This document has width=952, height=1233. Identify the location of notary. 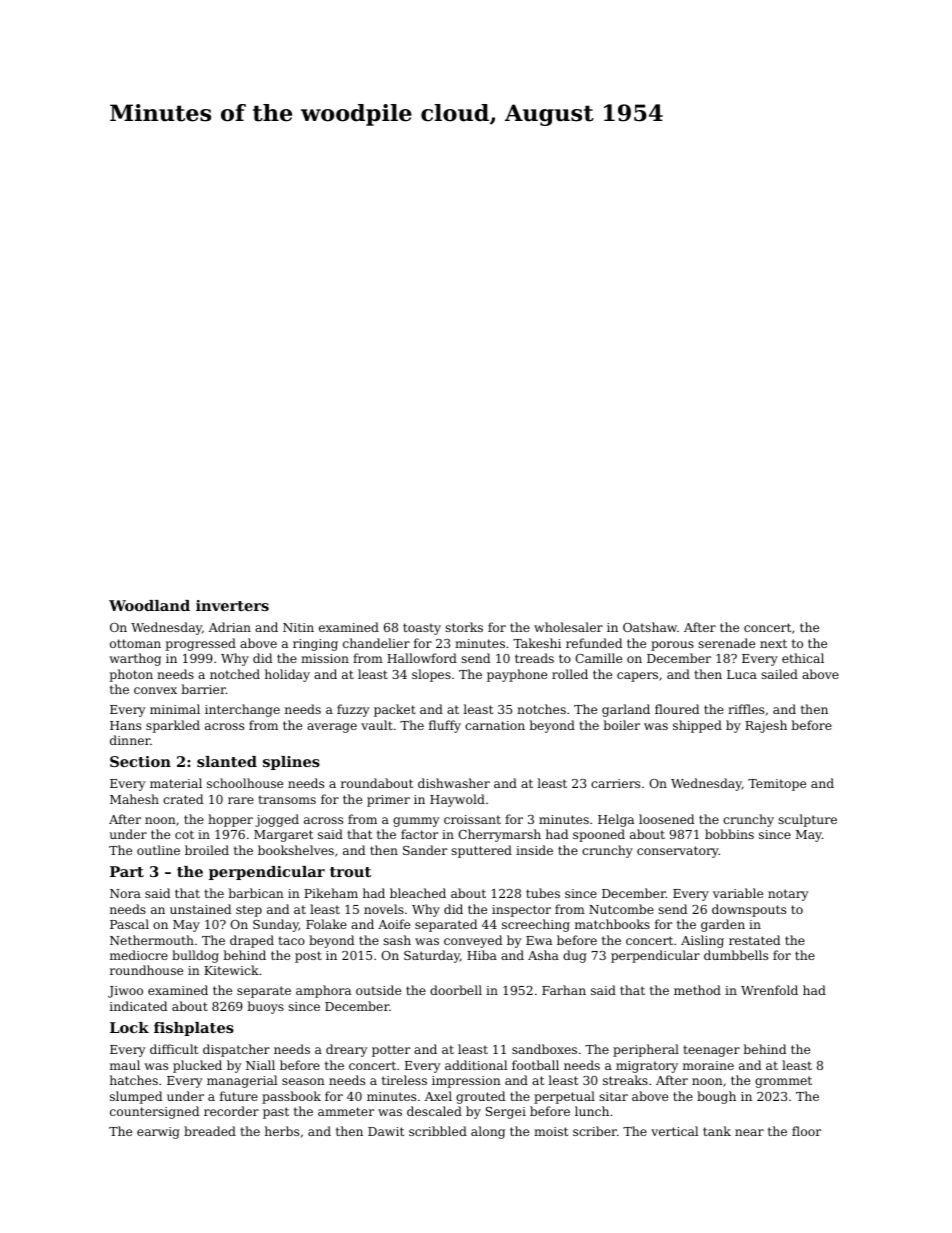
(788, 895).
